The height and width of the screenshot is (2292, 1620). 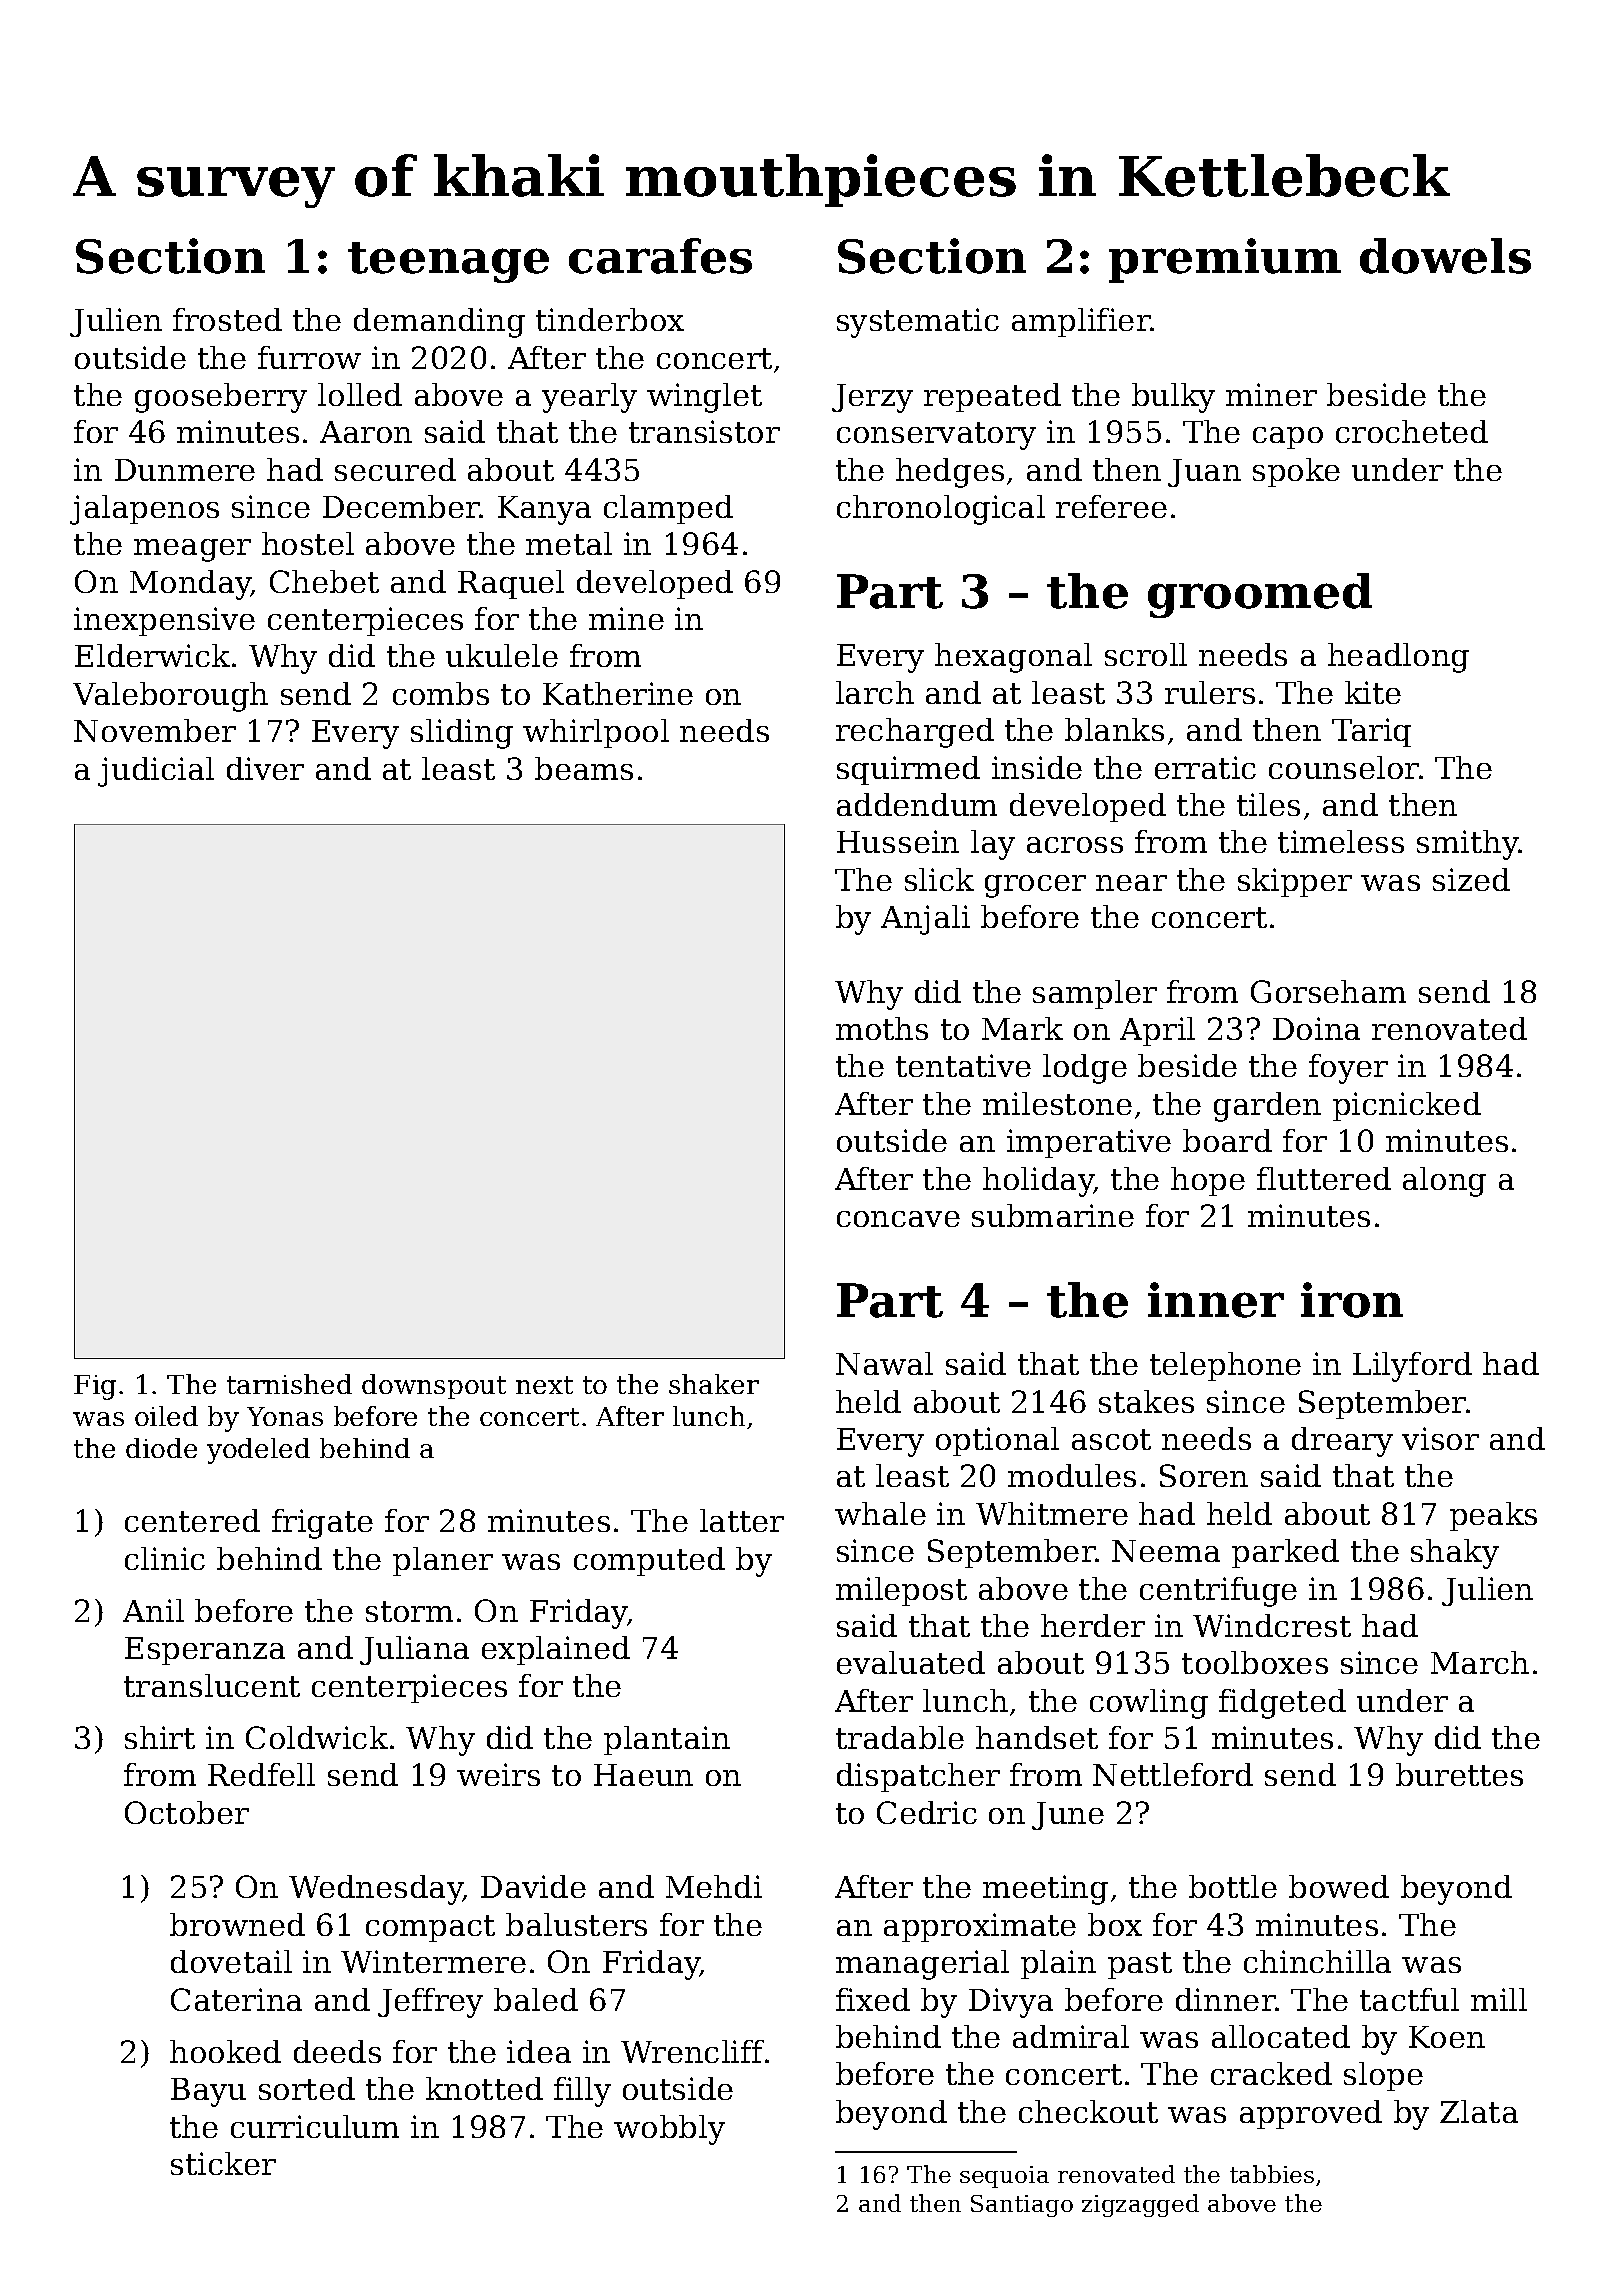 I want to click on knotted, so click(x=484, y=2088).
